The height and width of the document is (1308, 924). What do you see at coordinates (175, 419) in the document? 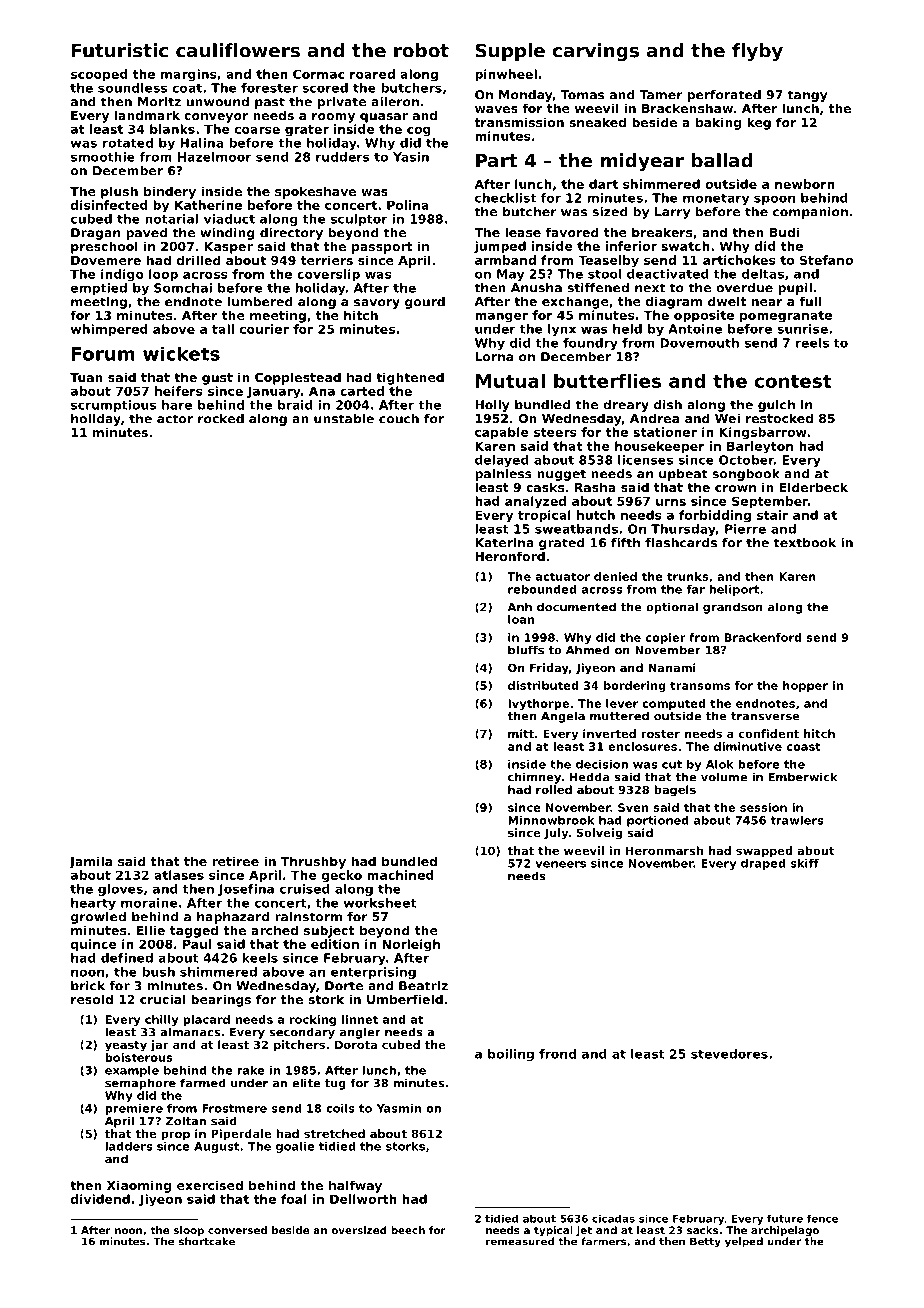
I see `actor` at bounding box center [175, 419].
